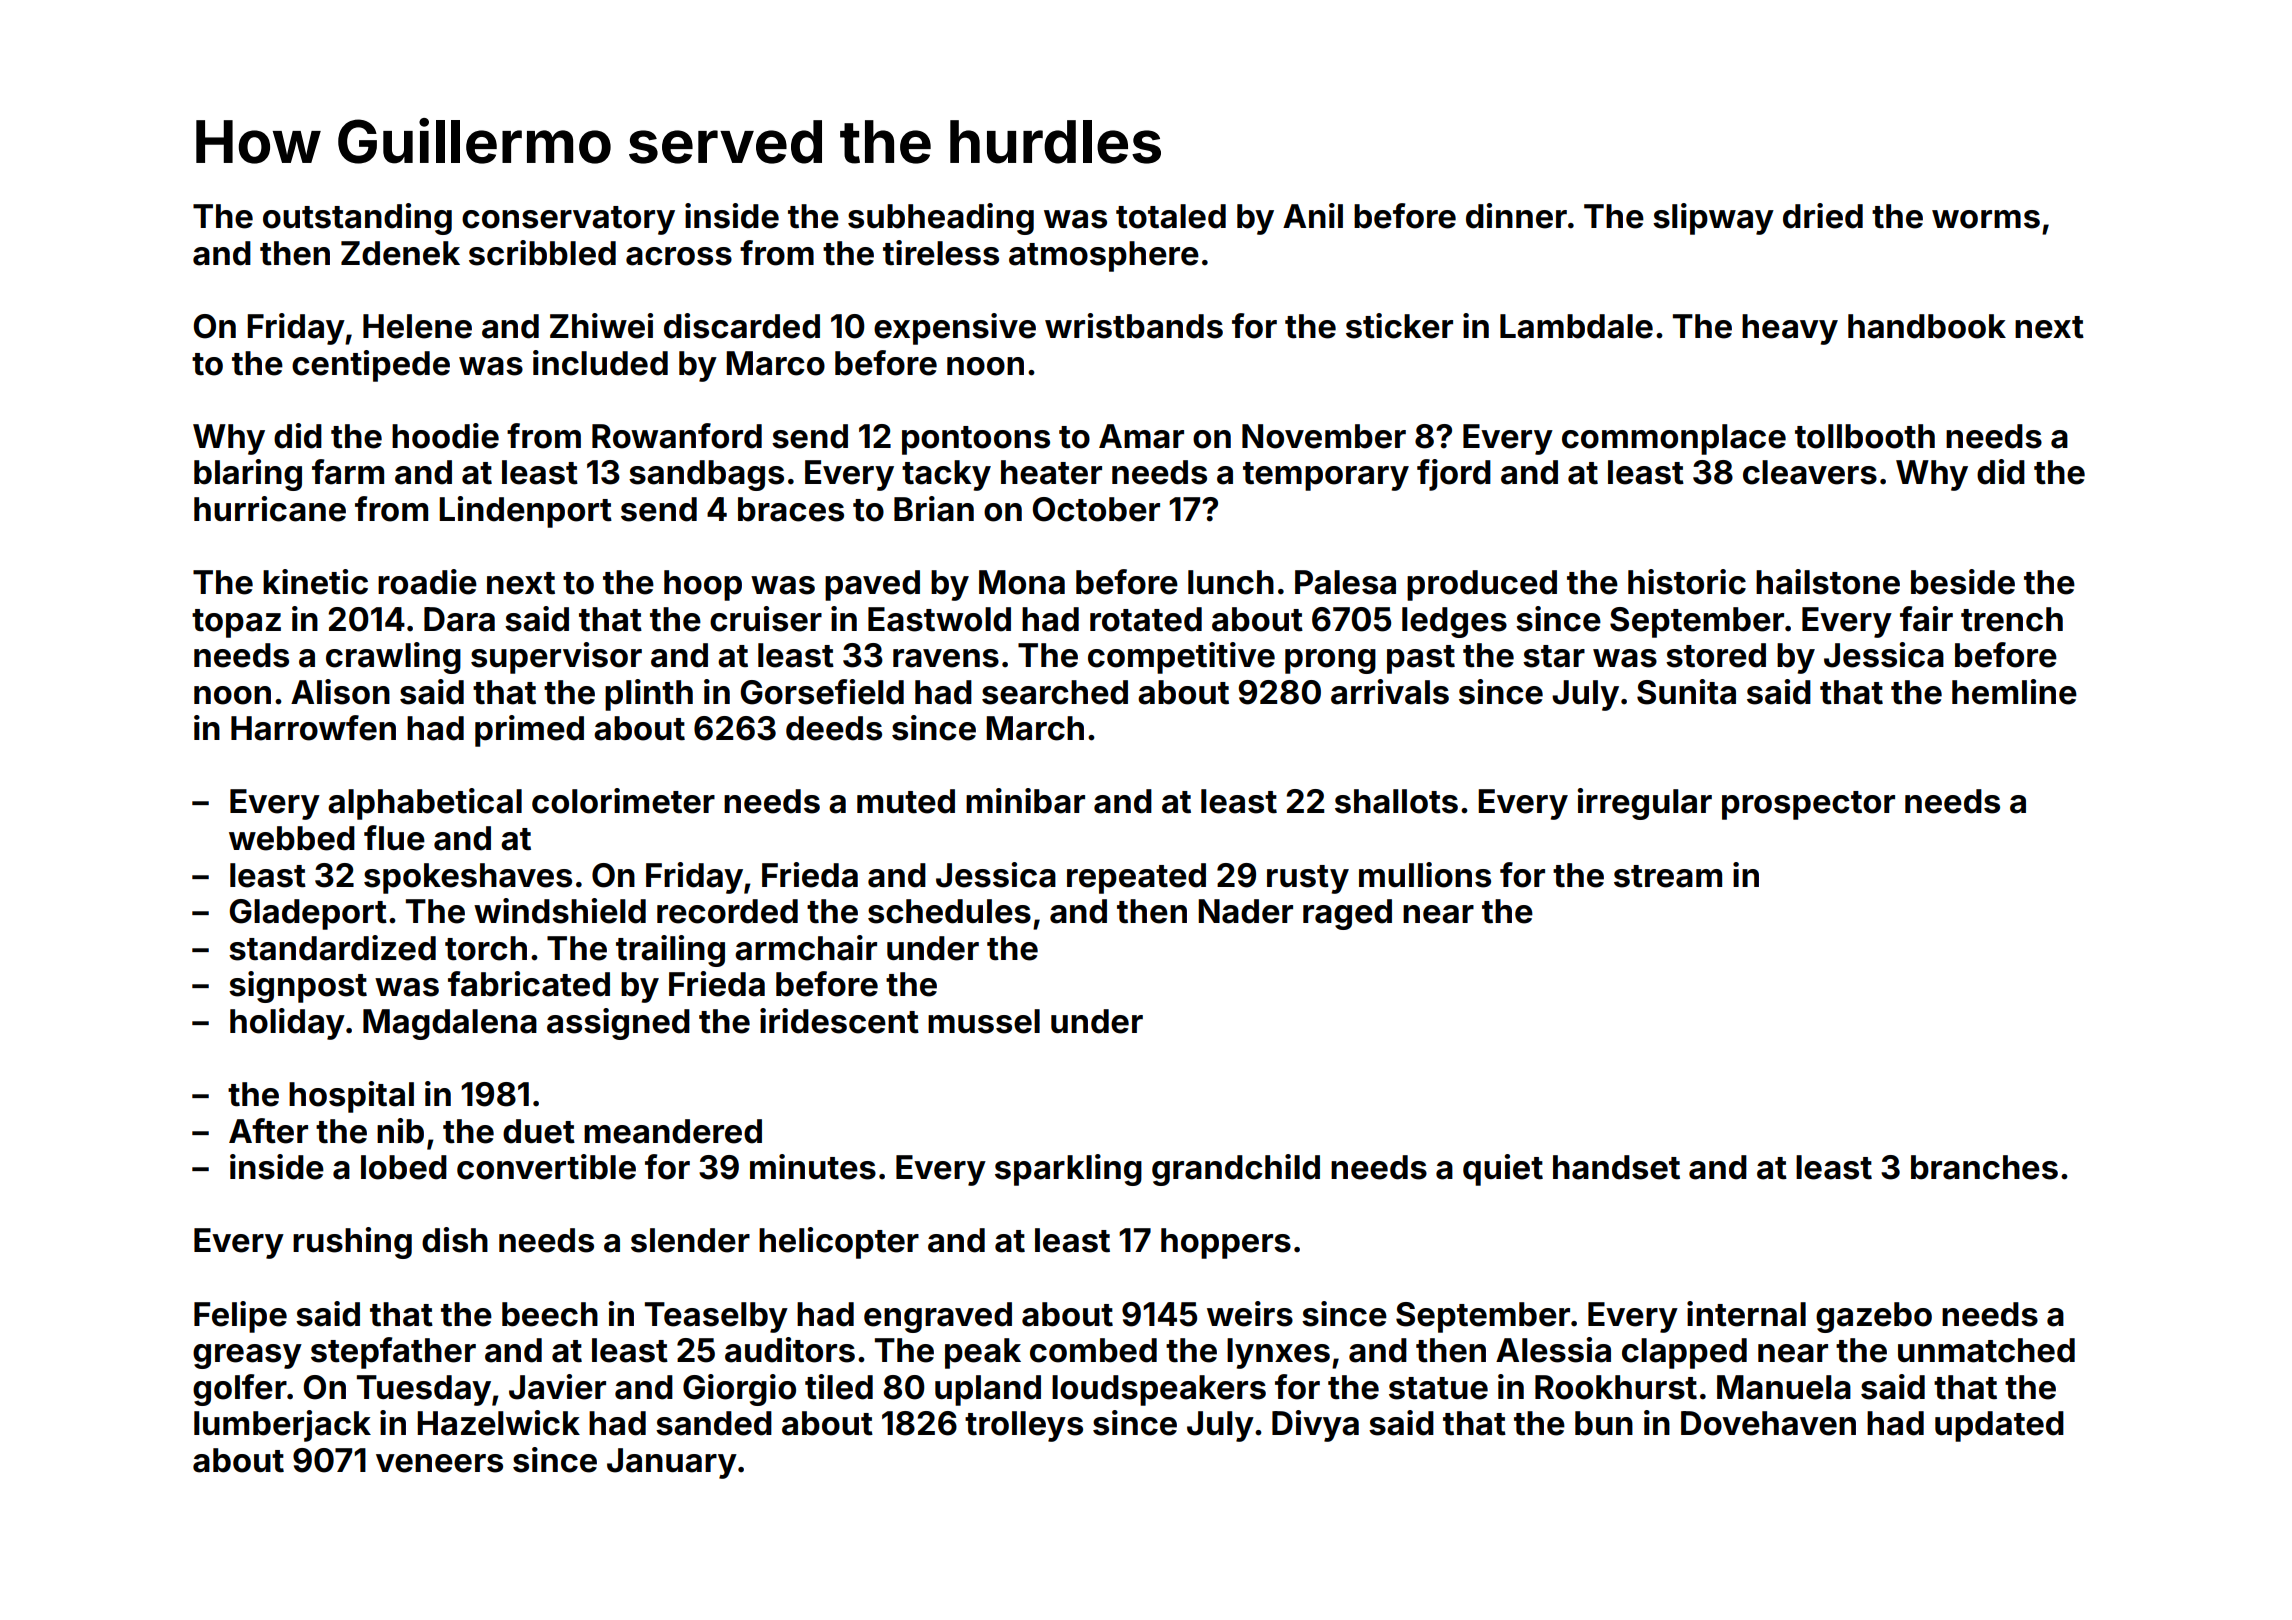  What do you see at coordinates (1330, 661) in the page?
I see `prong` at bounding box center [1330, 661].
